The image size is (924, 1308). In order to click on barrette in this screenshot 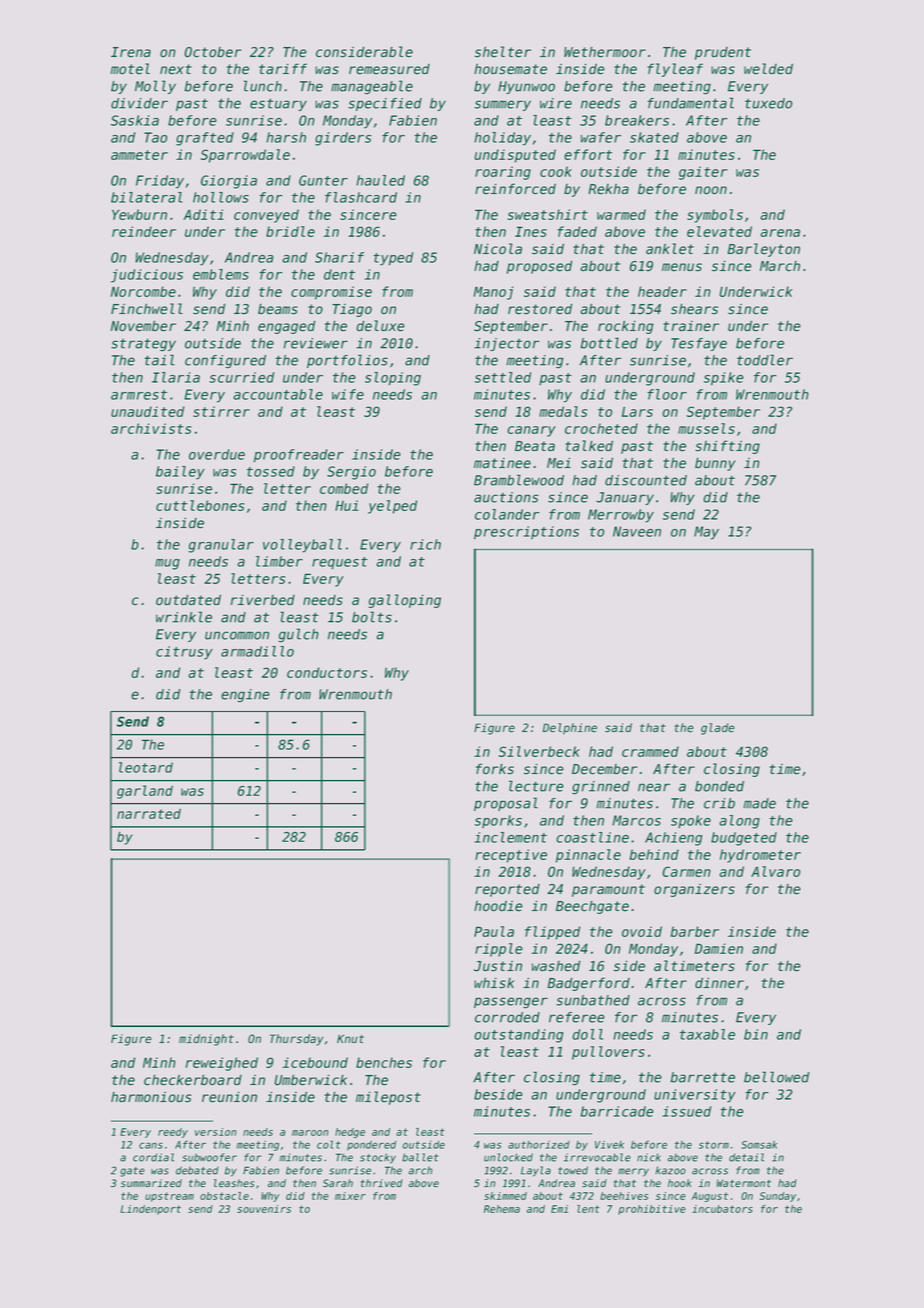, I will do `click(702, 1077)`.
